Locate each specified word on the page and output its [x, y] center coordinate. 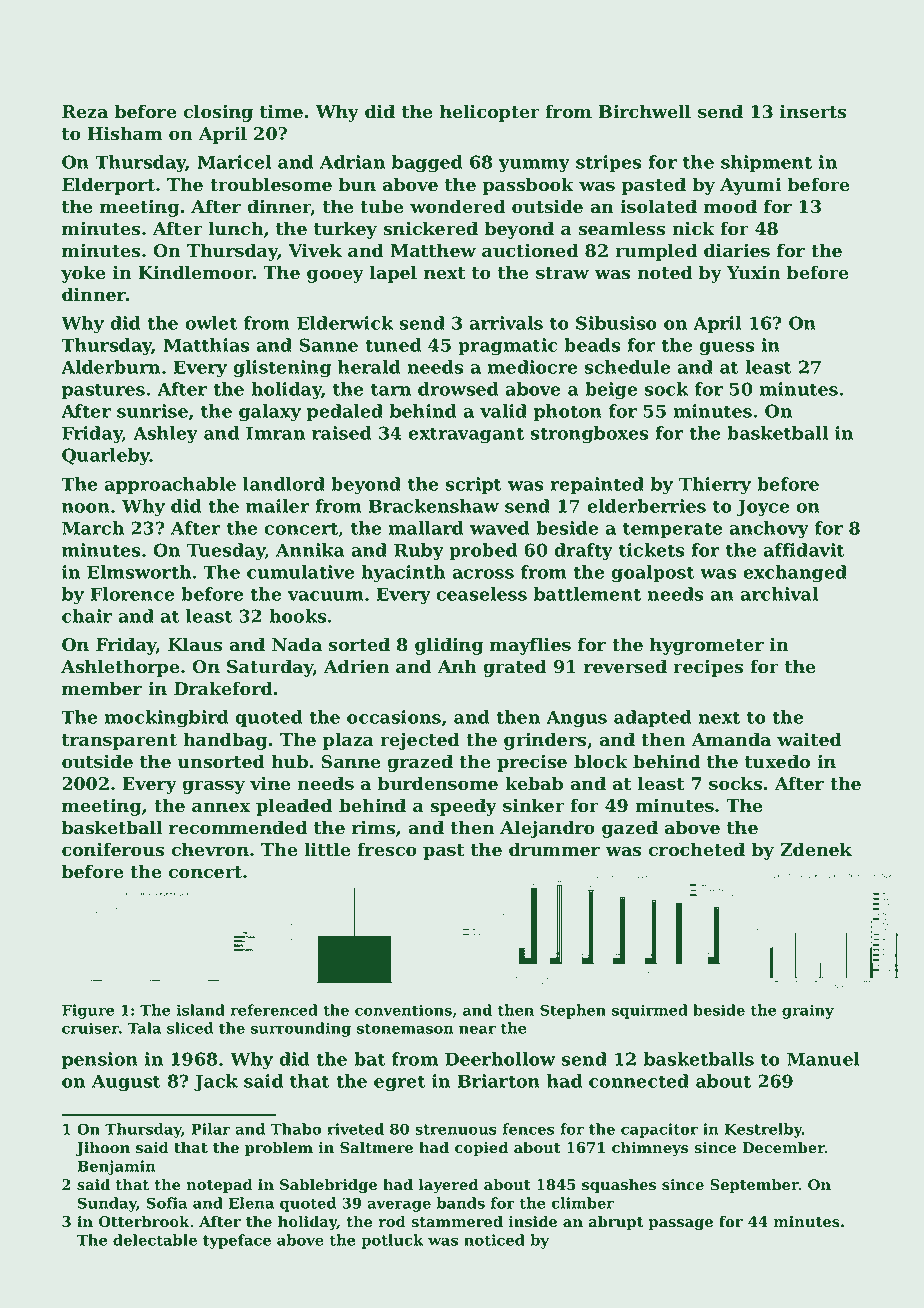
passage [681, 1225]
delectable [155, 1240]
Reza [85, 112]
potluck [392, 1241]
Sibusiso [616, 323]
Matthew [433, 250]
